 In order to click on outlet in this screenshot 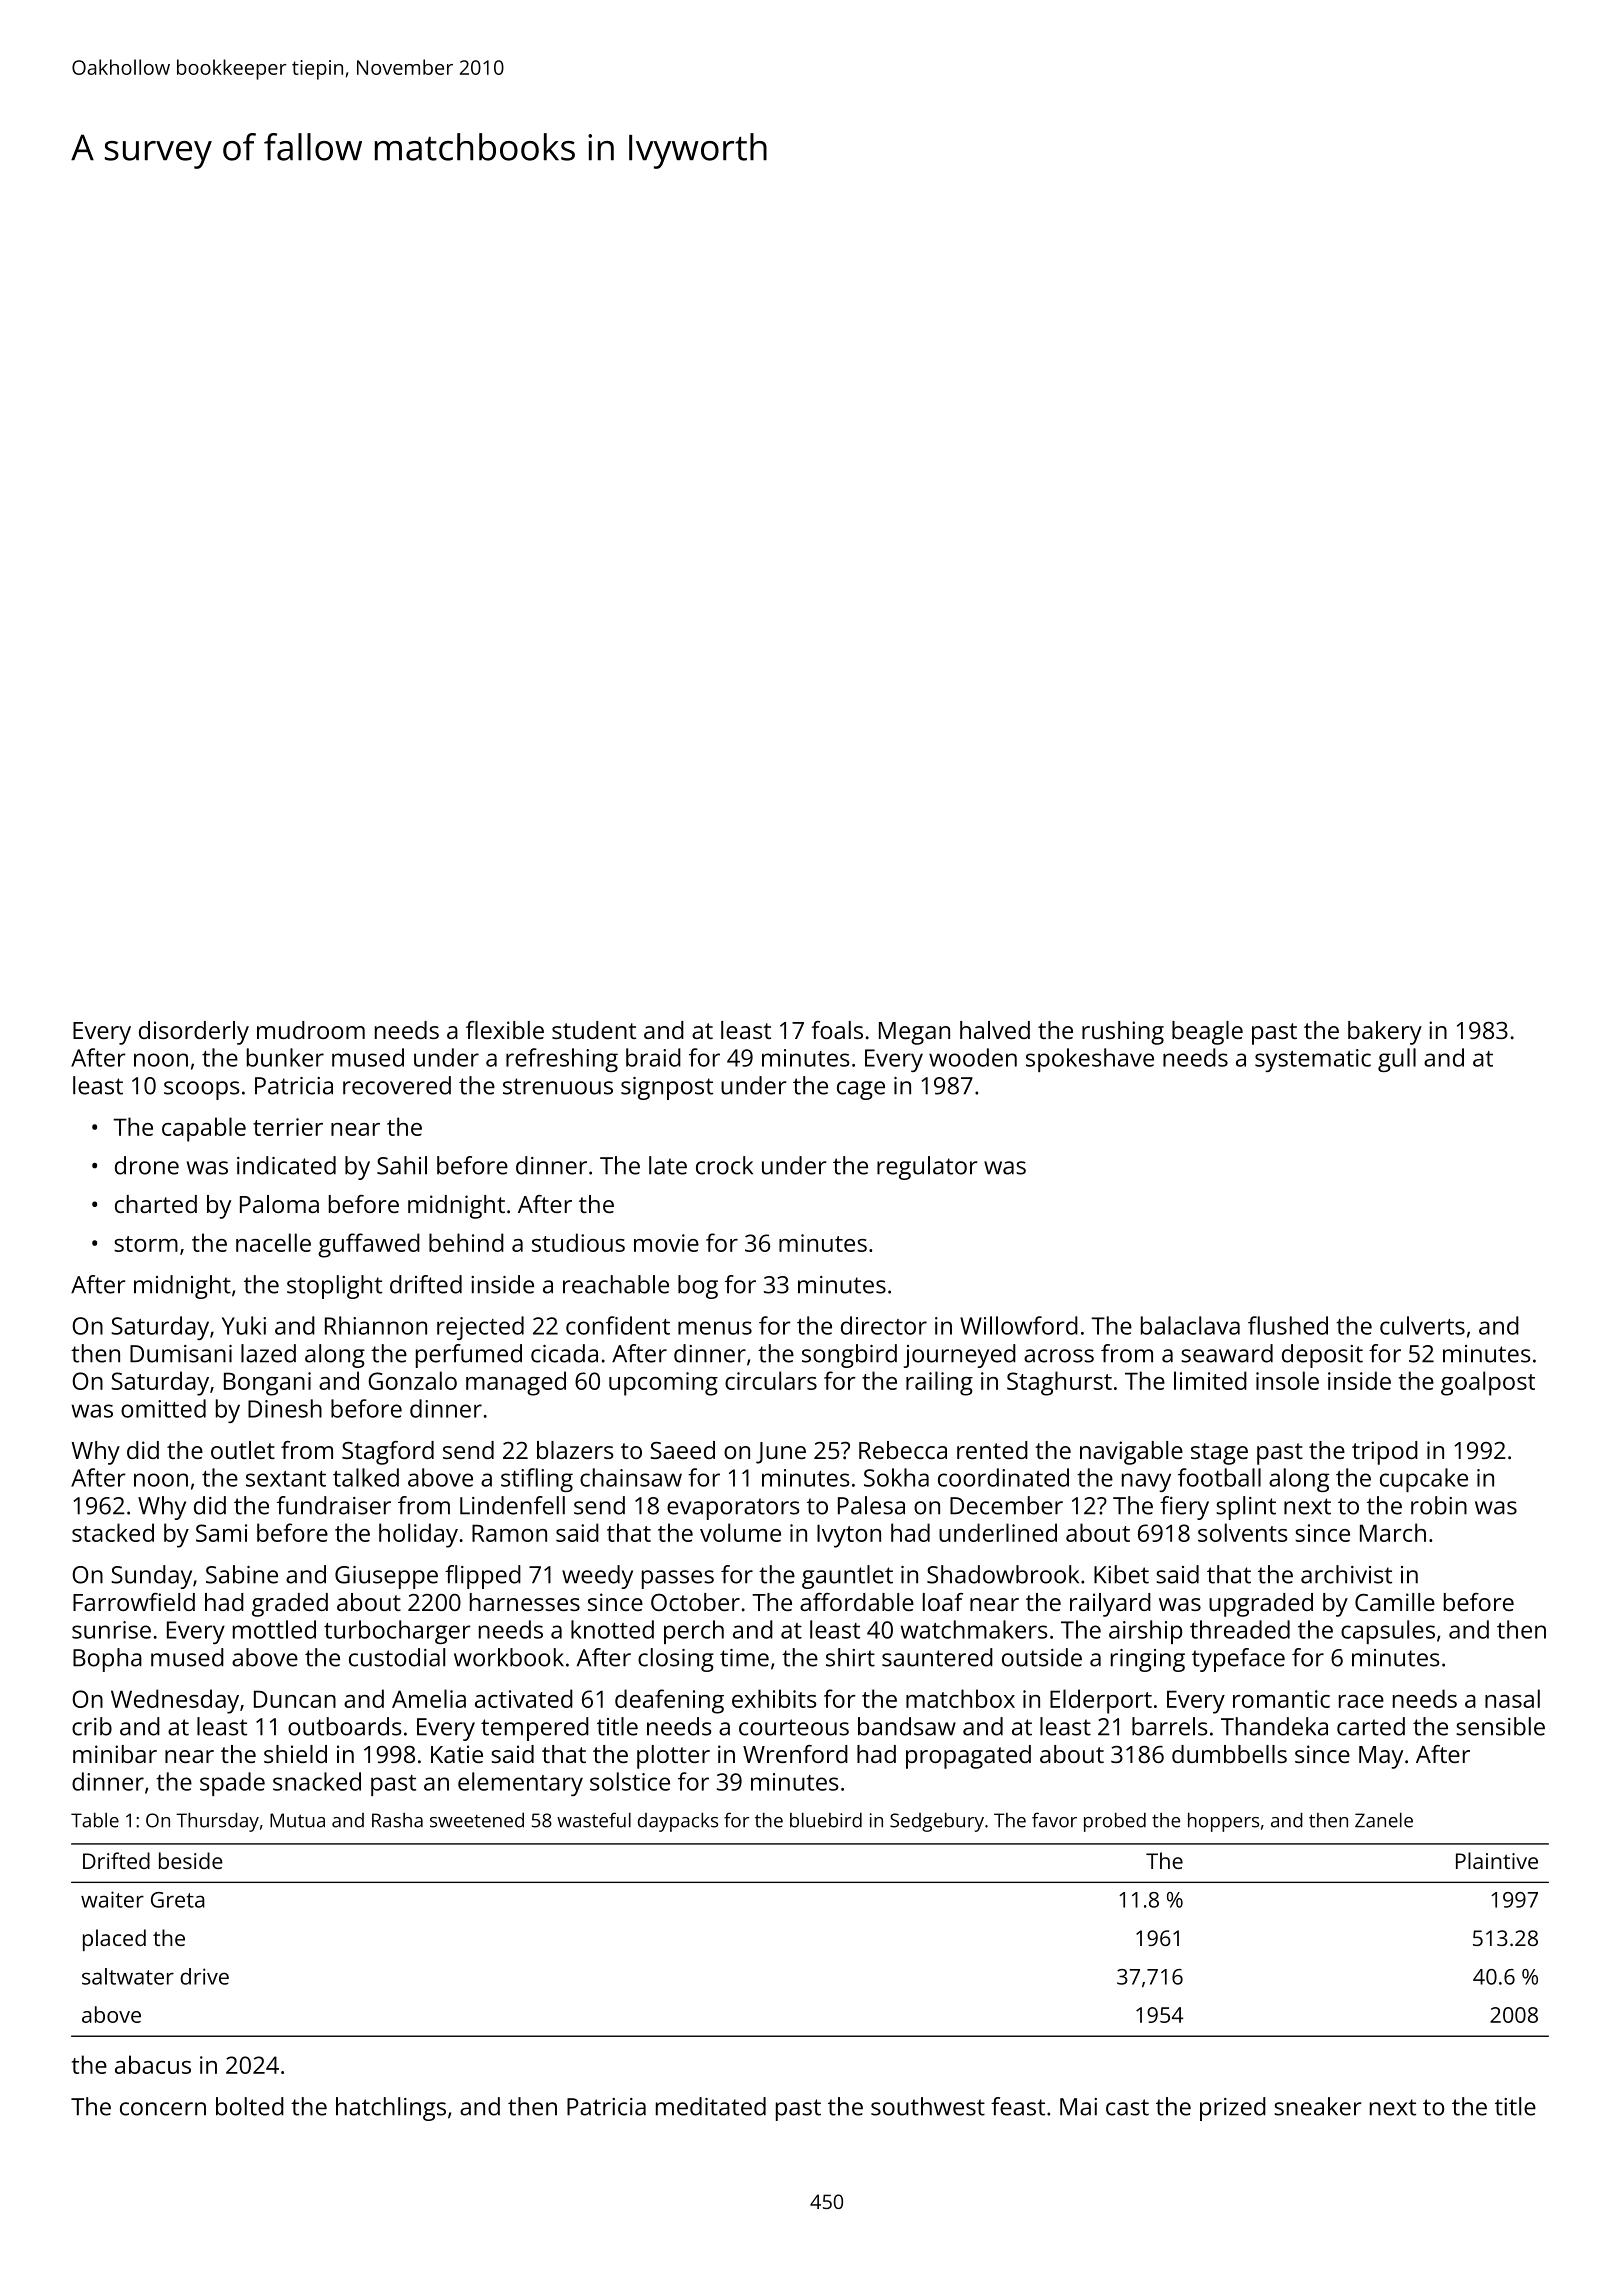, I will do `click(243, 1450)`.
